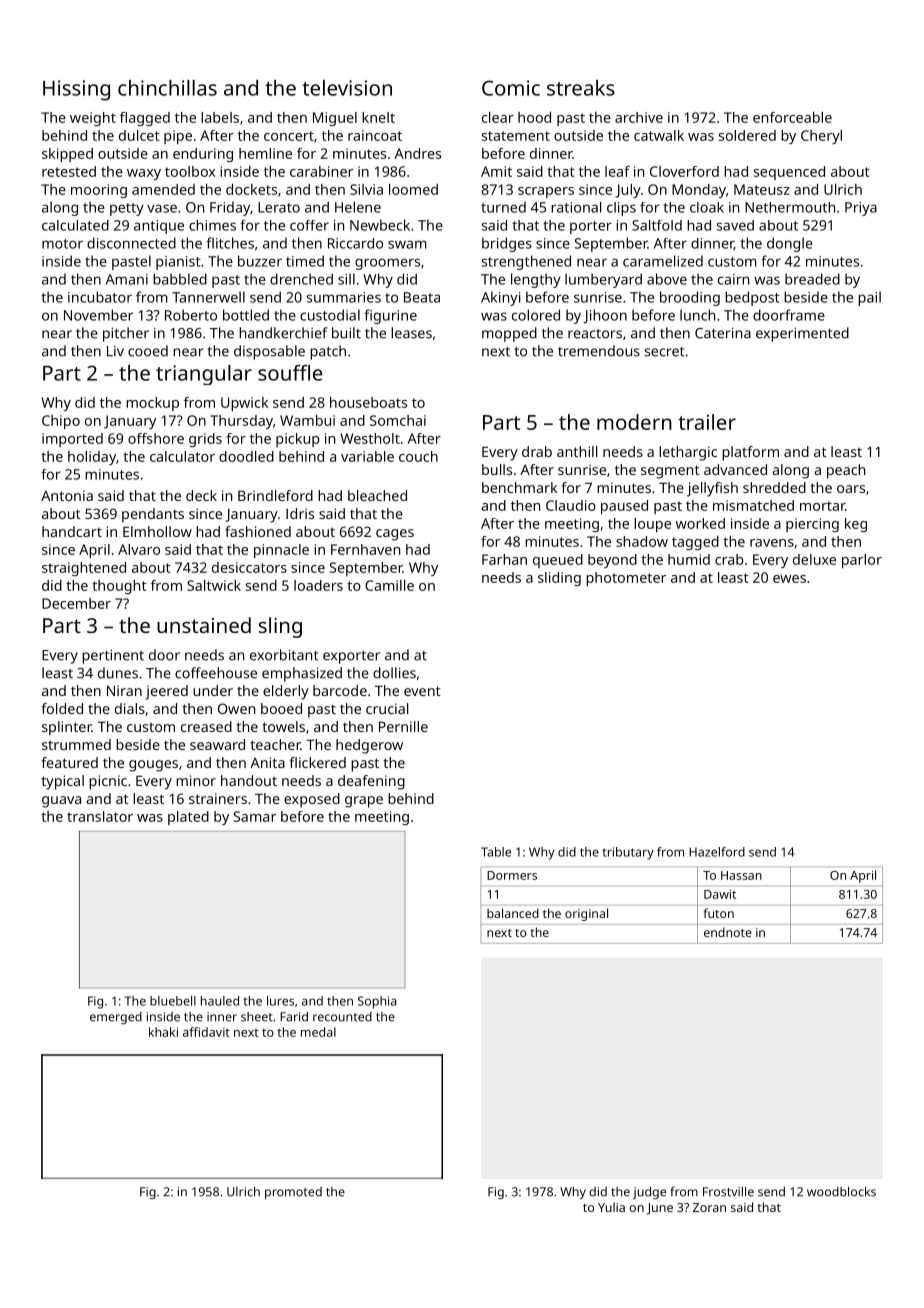 Image resolution: width=924 pixels, height=1308 pixels. Describe the element at coordinates (792, 117) in the page. I see `enforceable` at that location.
